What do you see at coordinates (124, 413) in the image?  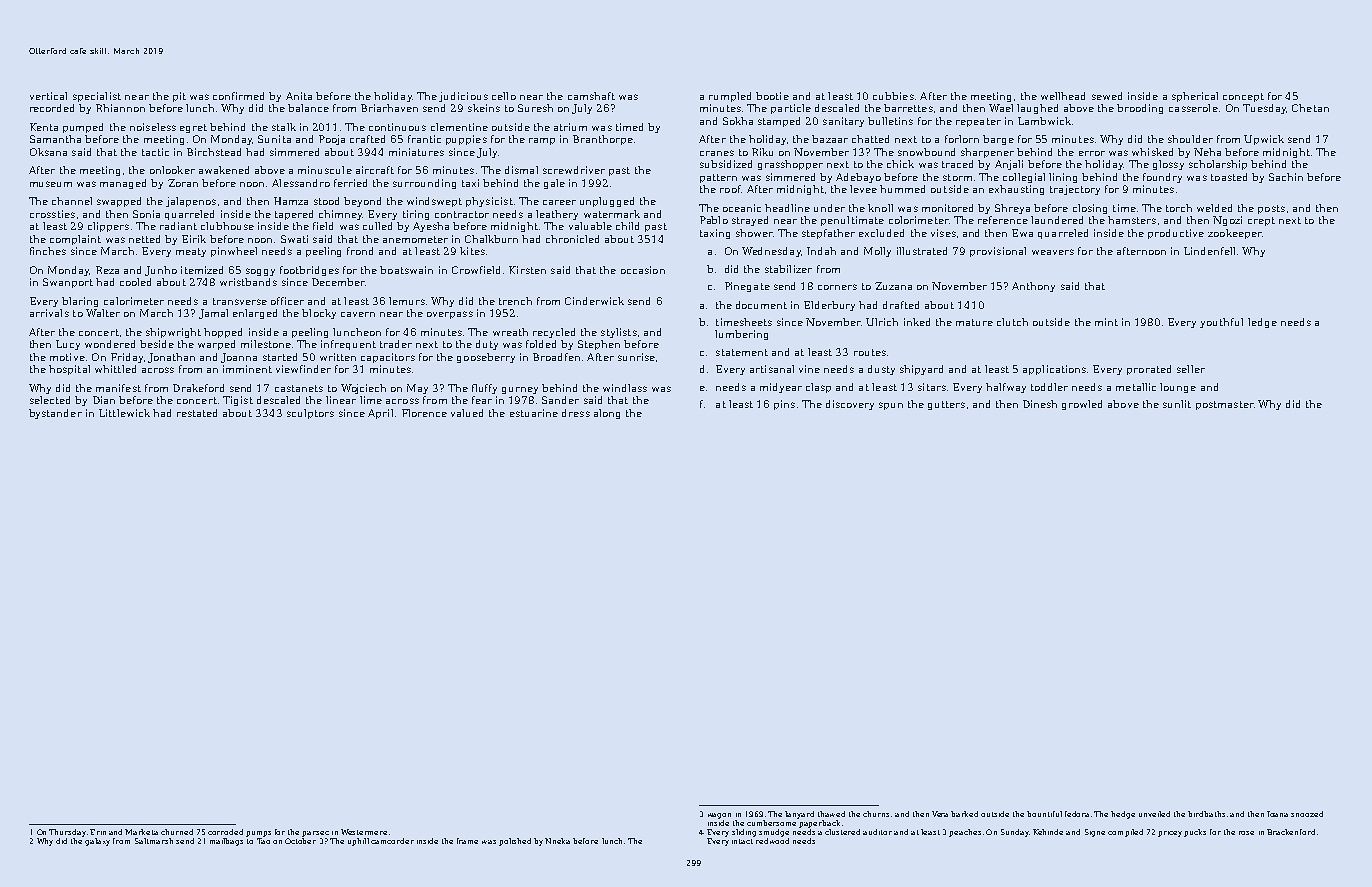 I see `Littlewick` at bounding box center [124, 413].
